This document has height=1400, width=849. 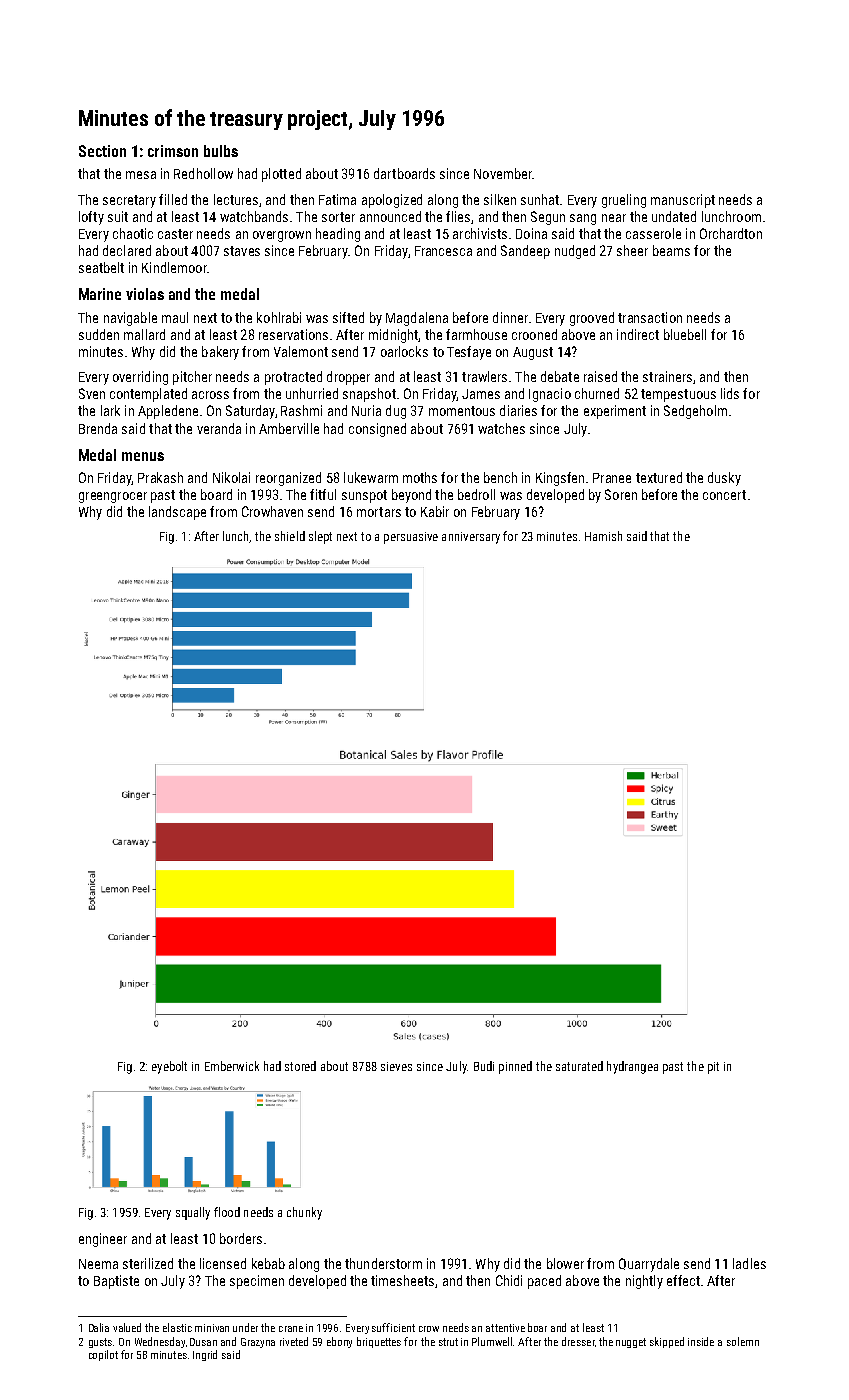 What do you see at coordinates (177, 513) in the document?
I see `landscape` at bounding box center [177, 513].
